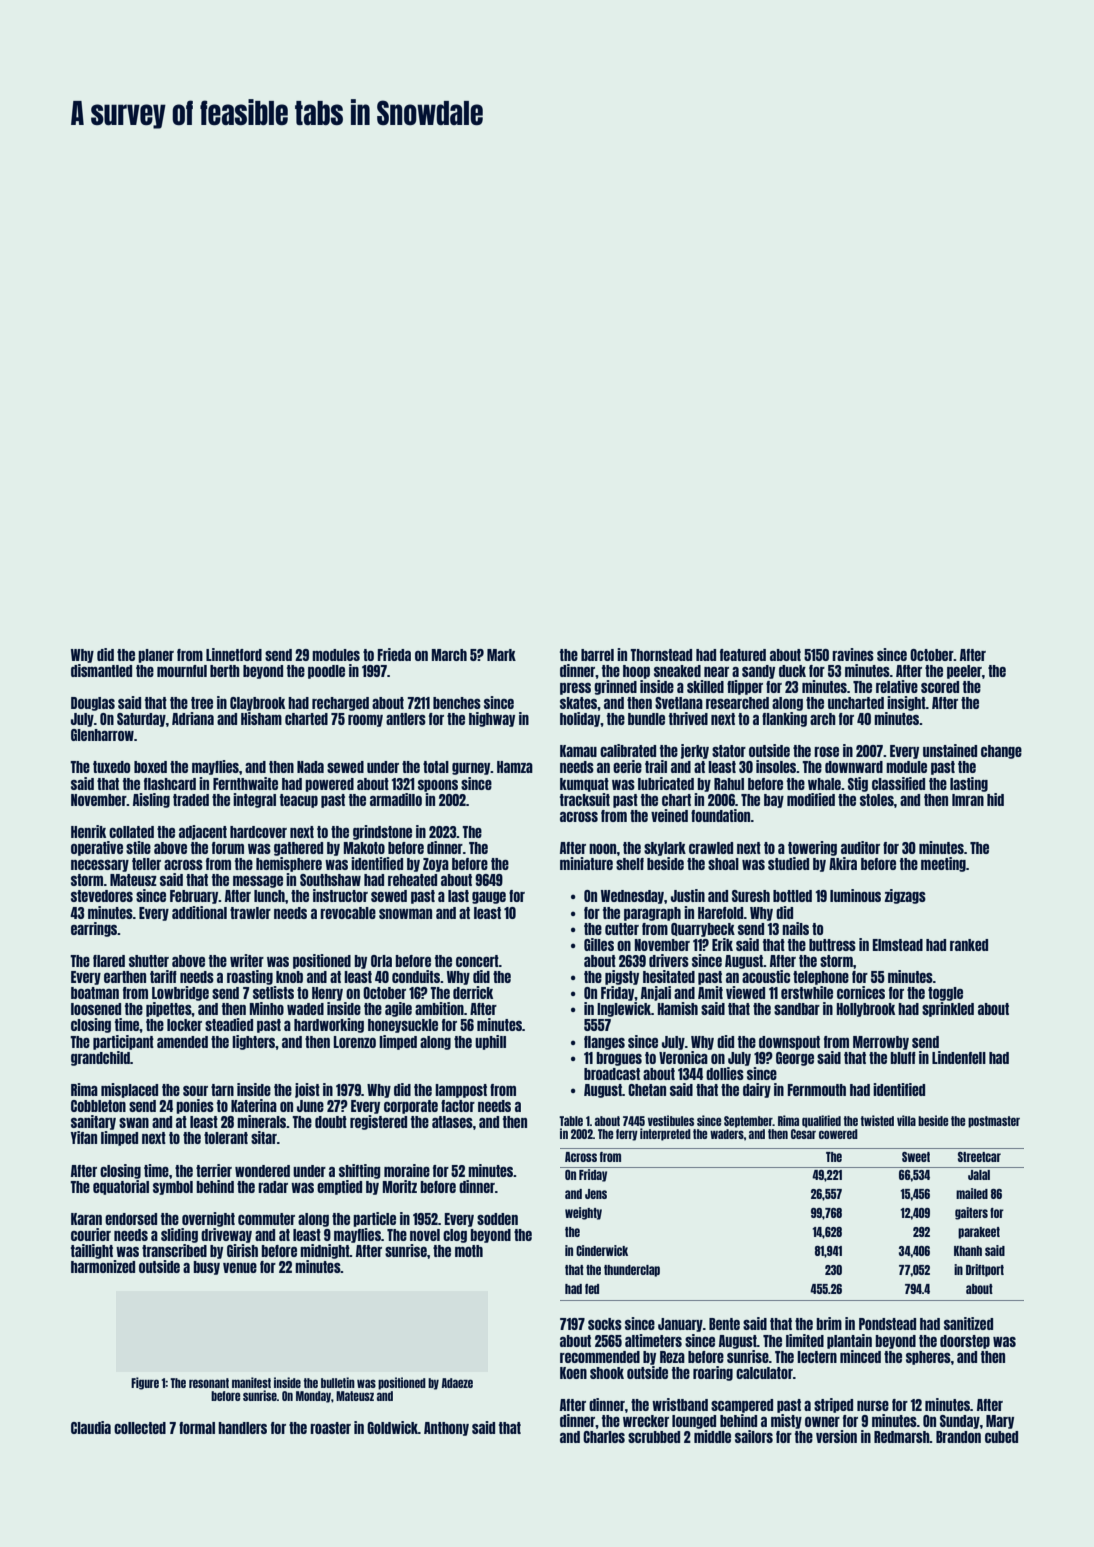 Image resolution: width=1094 pixels, height=1547 pixels. What do you see at coordinates (461, 1091) in the image?
I see `lamppost` at bounding box center [461, 1091].
